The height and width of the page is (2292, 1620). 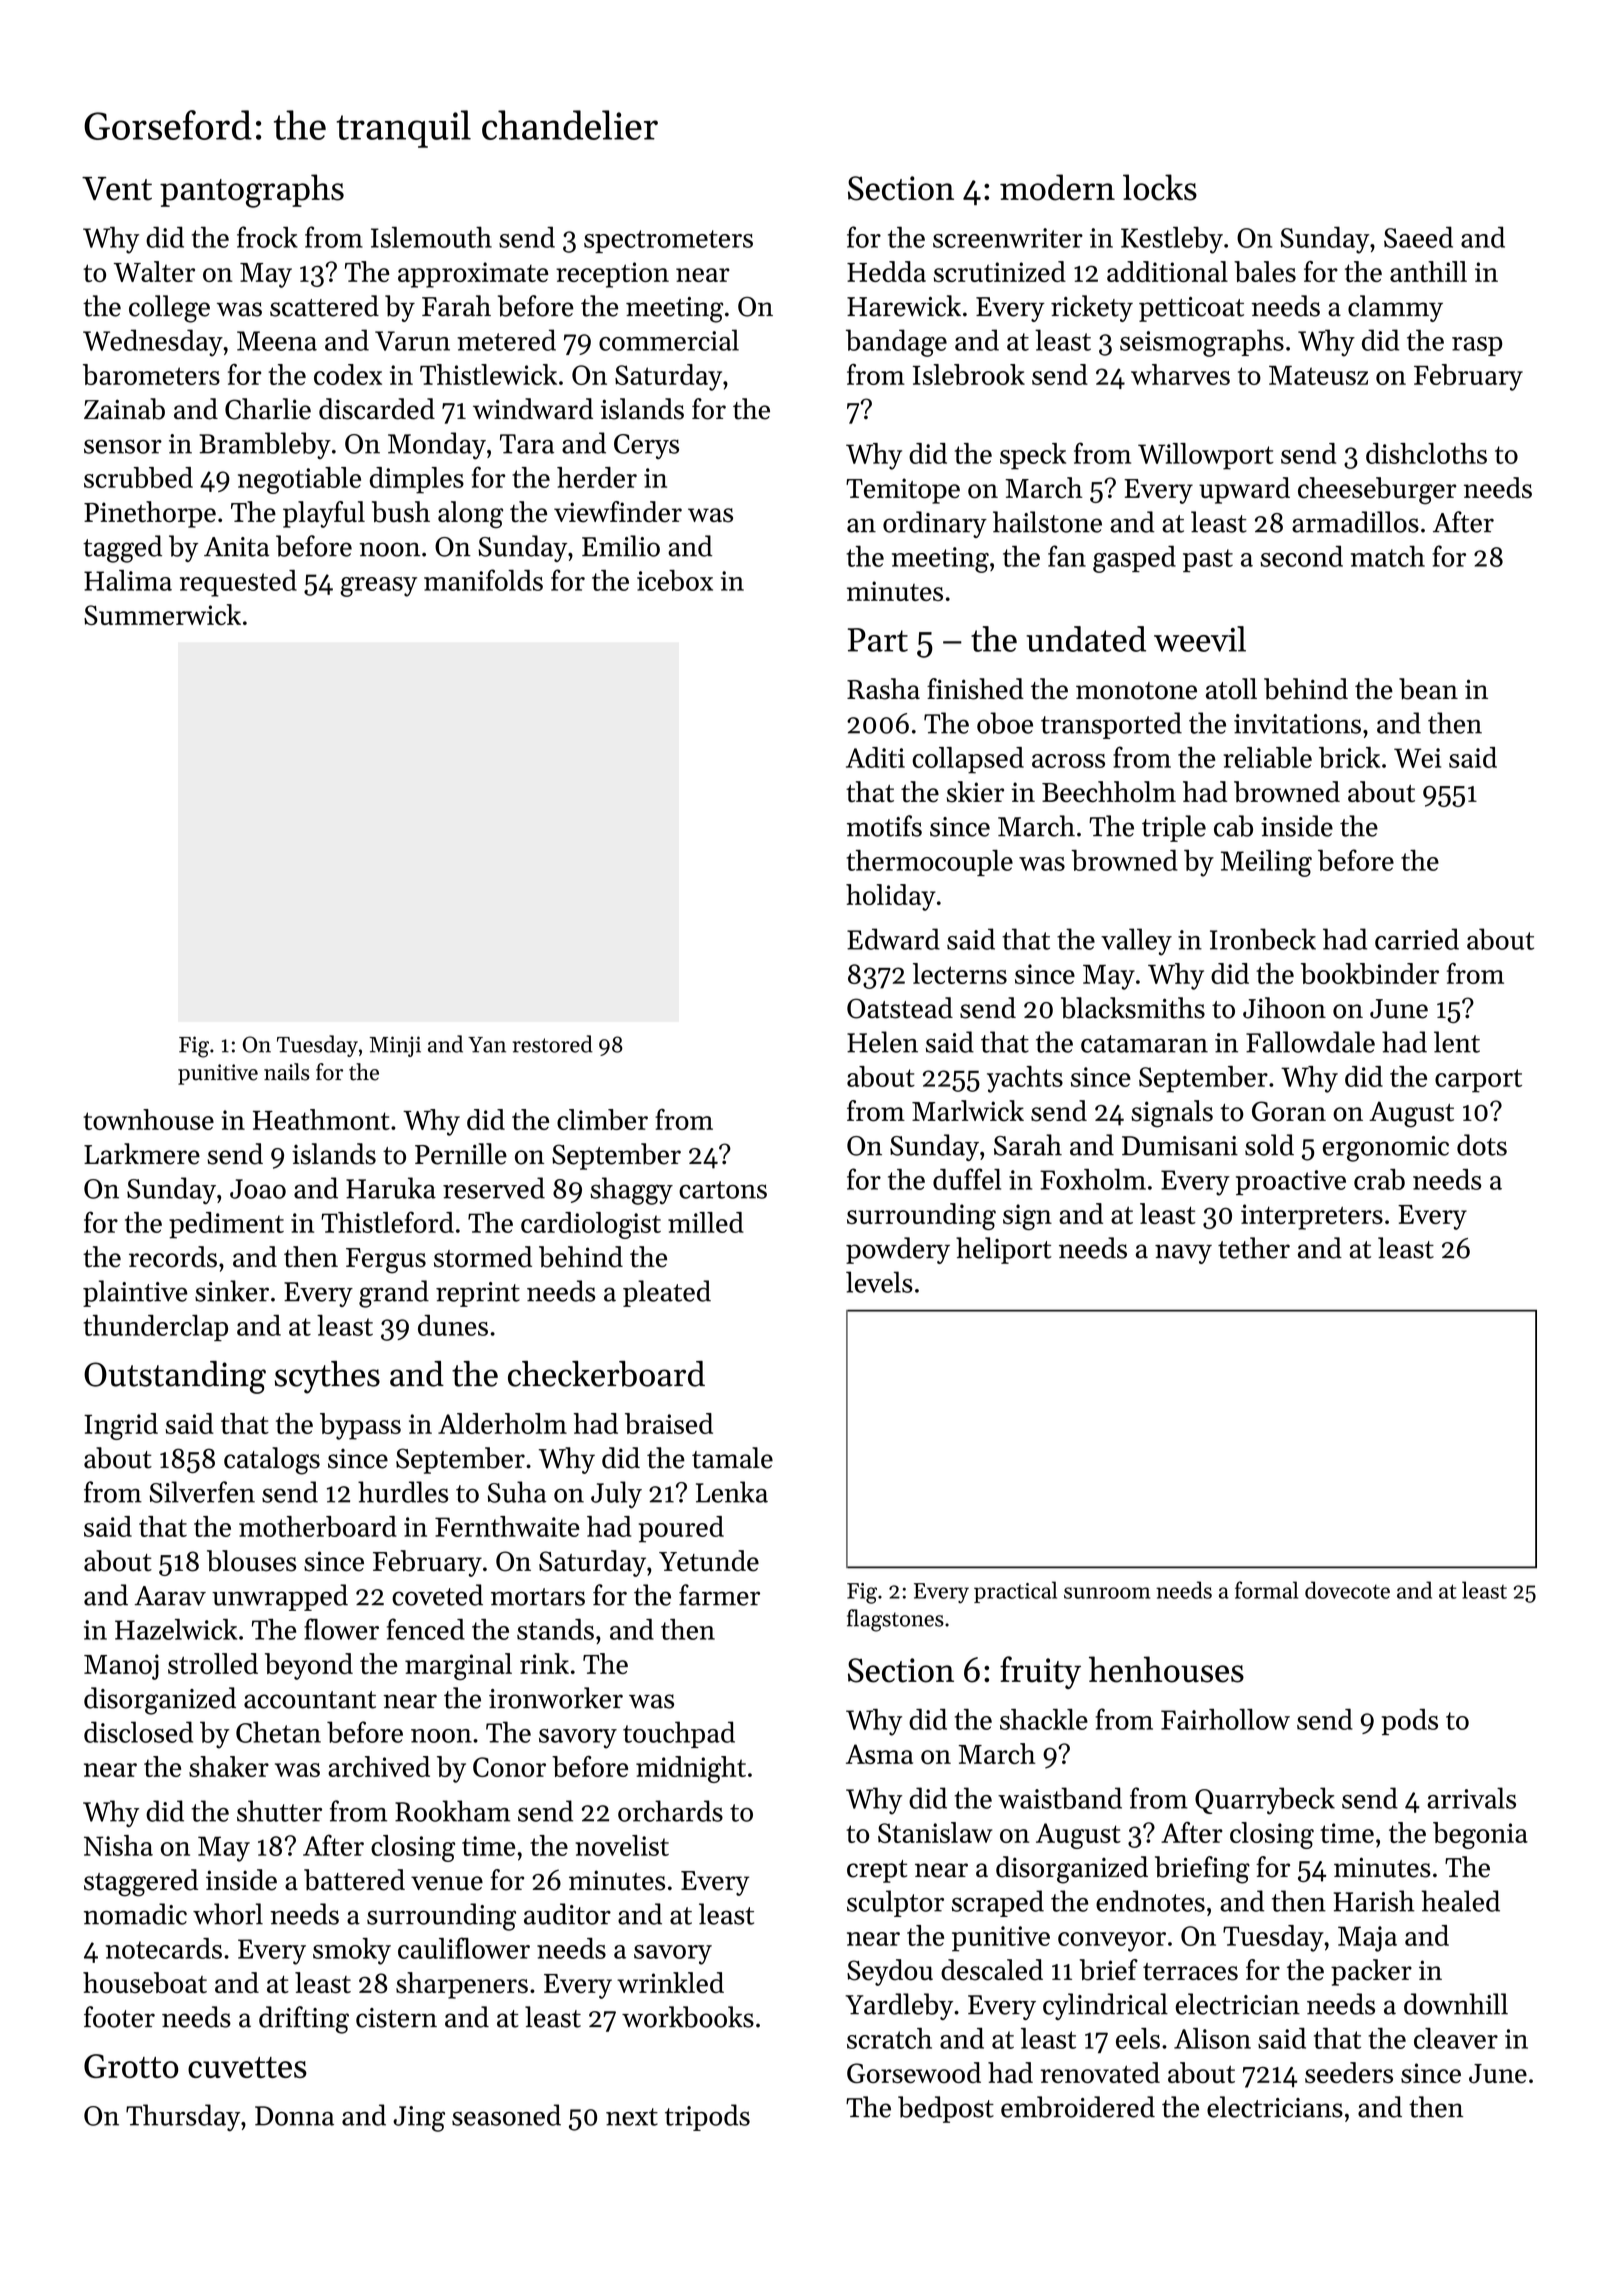 I want to click on midnight, so click(x=691, y=1769).
